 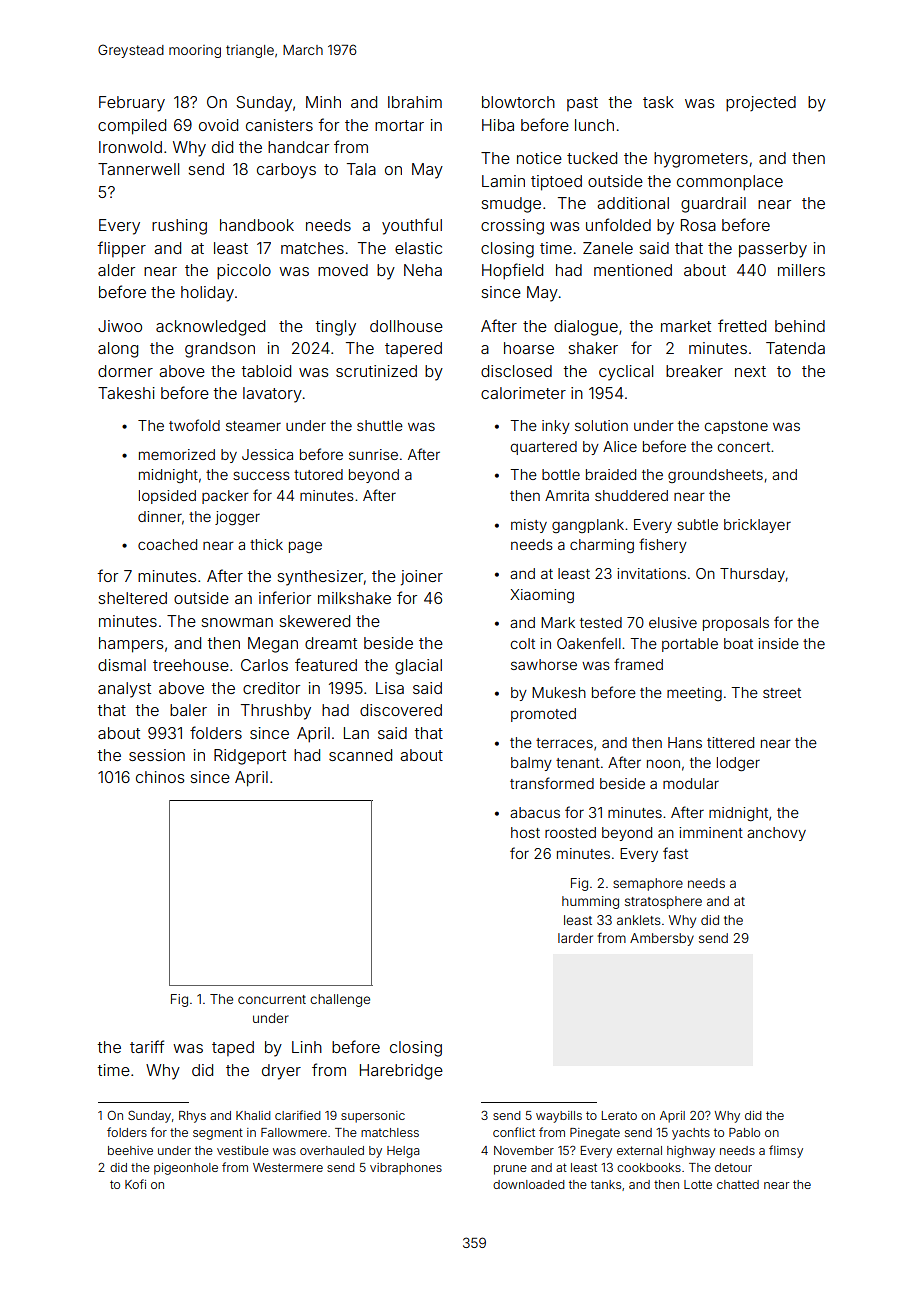 I want to click on calorimeter, so click(x=523, y=393).
